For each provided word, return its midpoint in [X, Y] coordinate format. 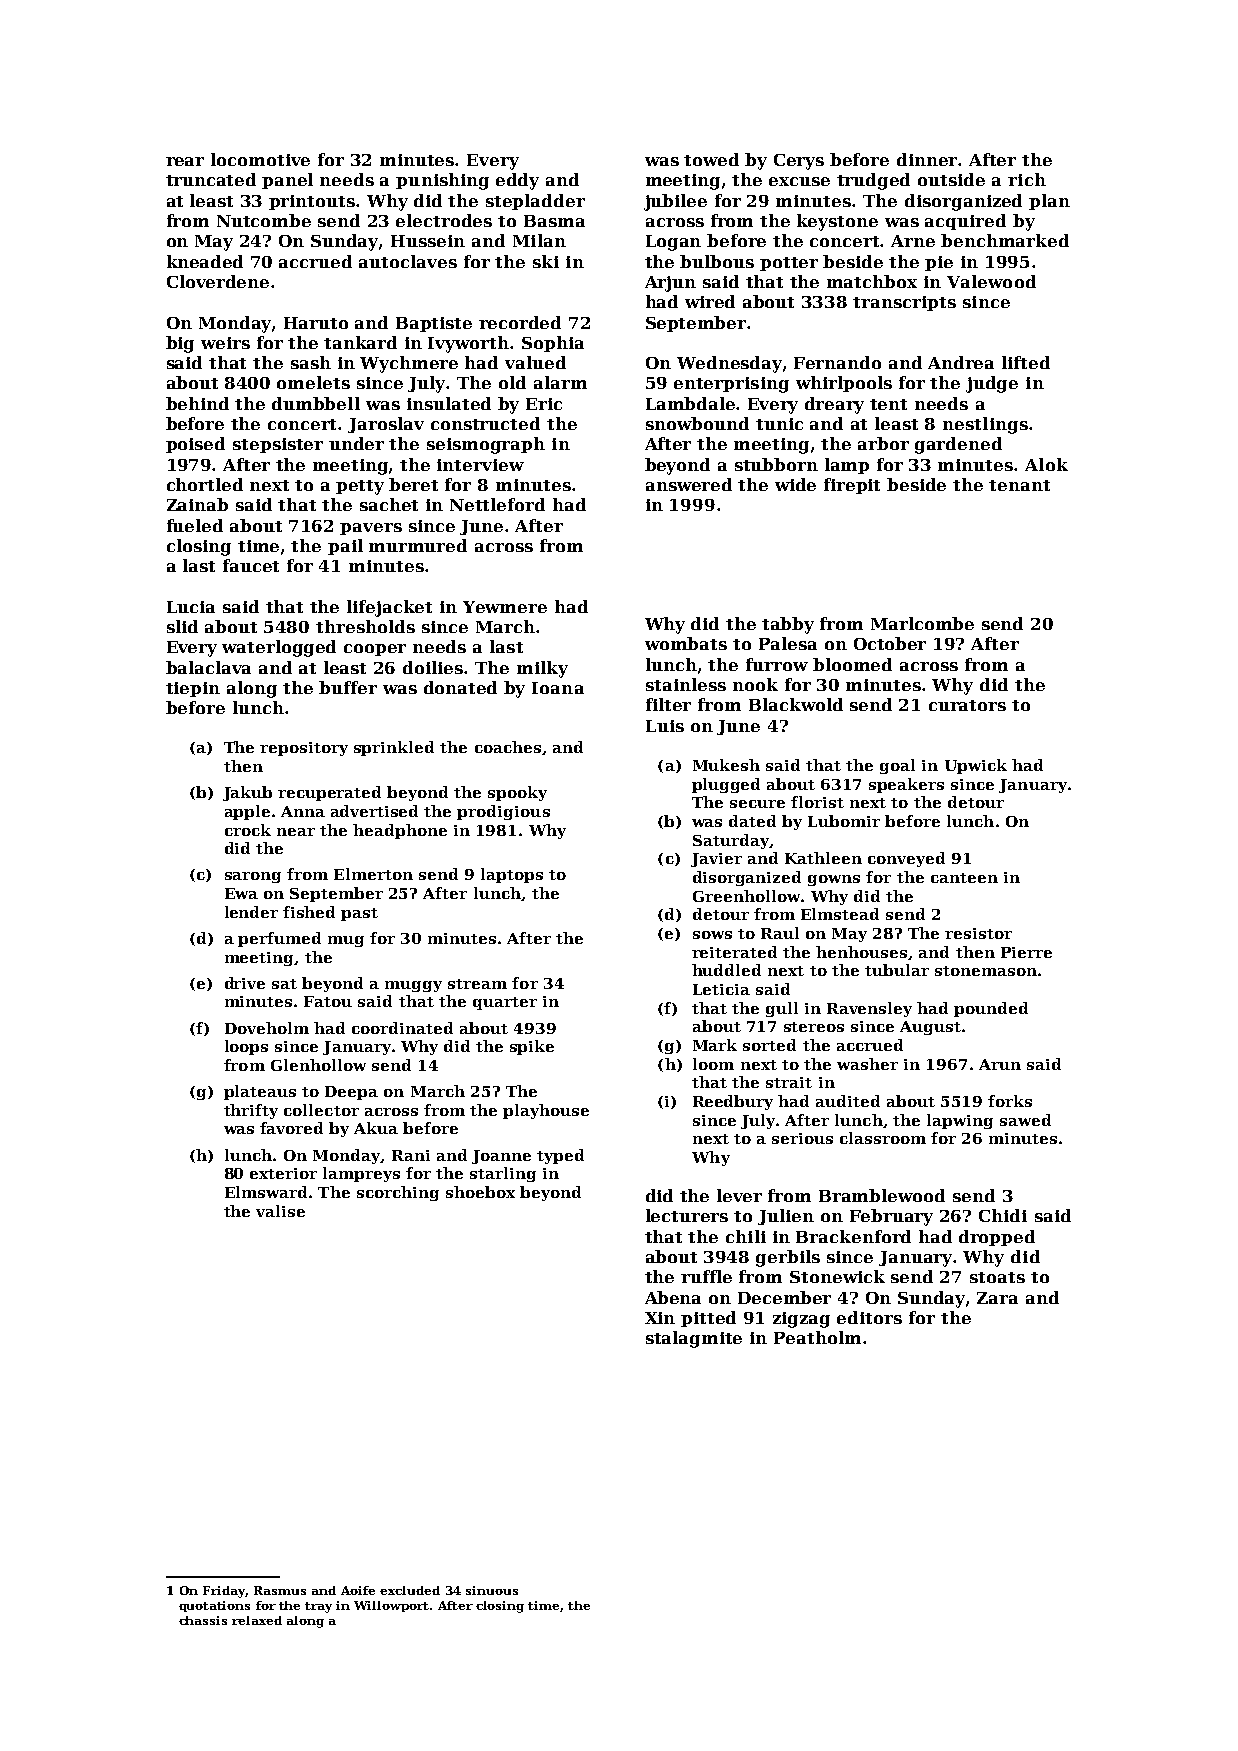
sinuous [492, 1590]
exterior [283, 1173]
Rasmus [280, 1590]
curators [967, 705]
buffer [348, 687]
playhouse [546, 1111]
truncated [211, 179]
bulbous [717, 261]
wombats [686, 643]
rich [1027, 179]
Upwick [976, 766]
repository [304, 749]
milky [542, 669]
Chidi [1003, 1215]
